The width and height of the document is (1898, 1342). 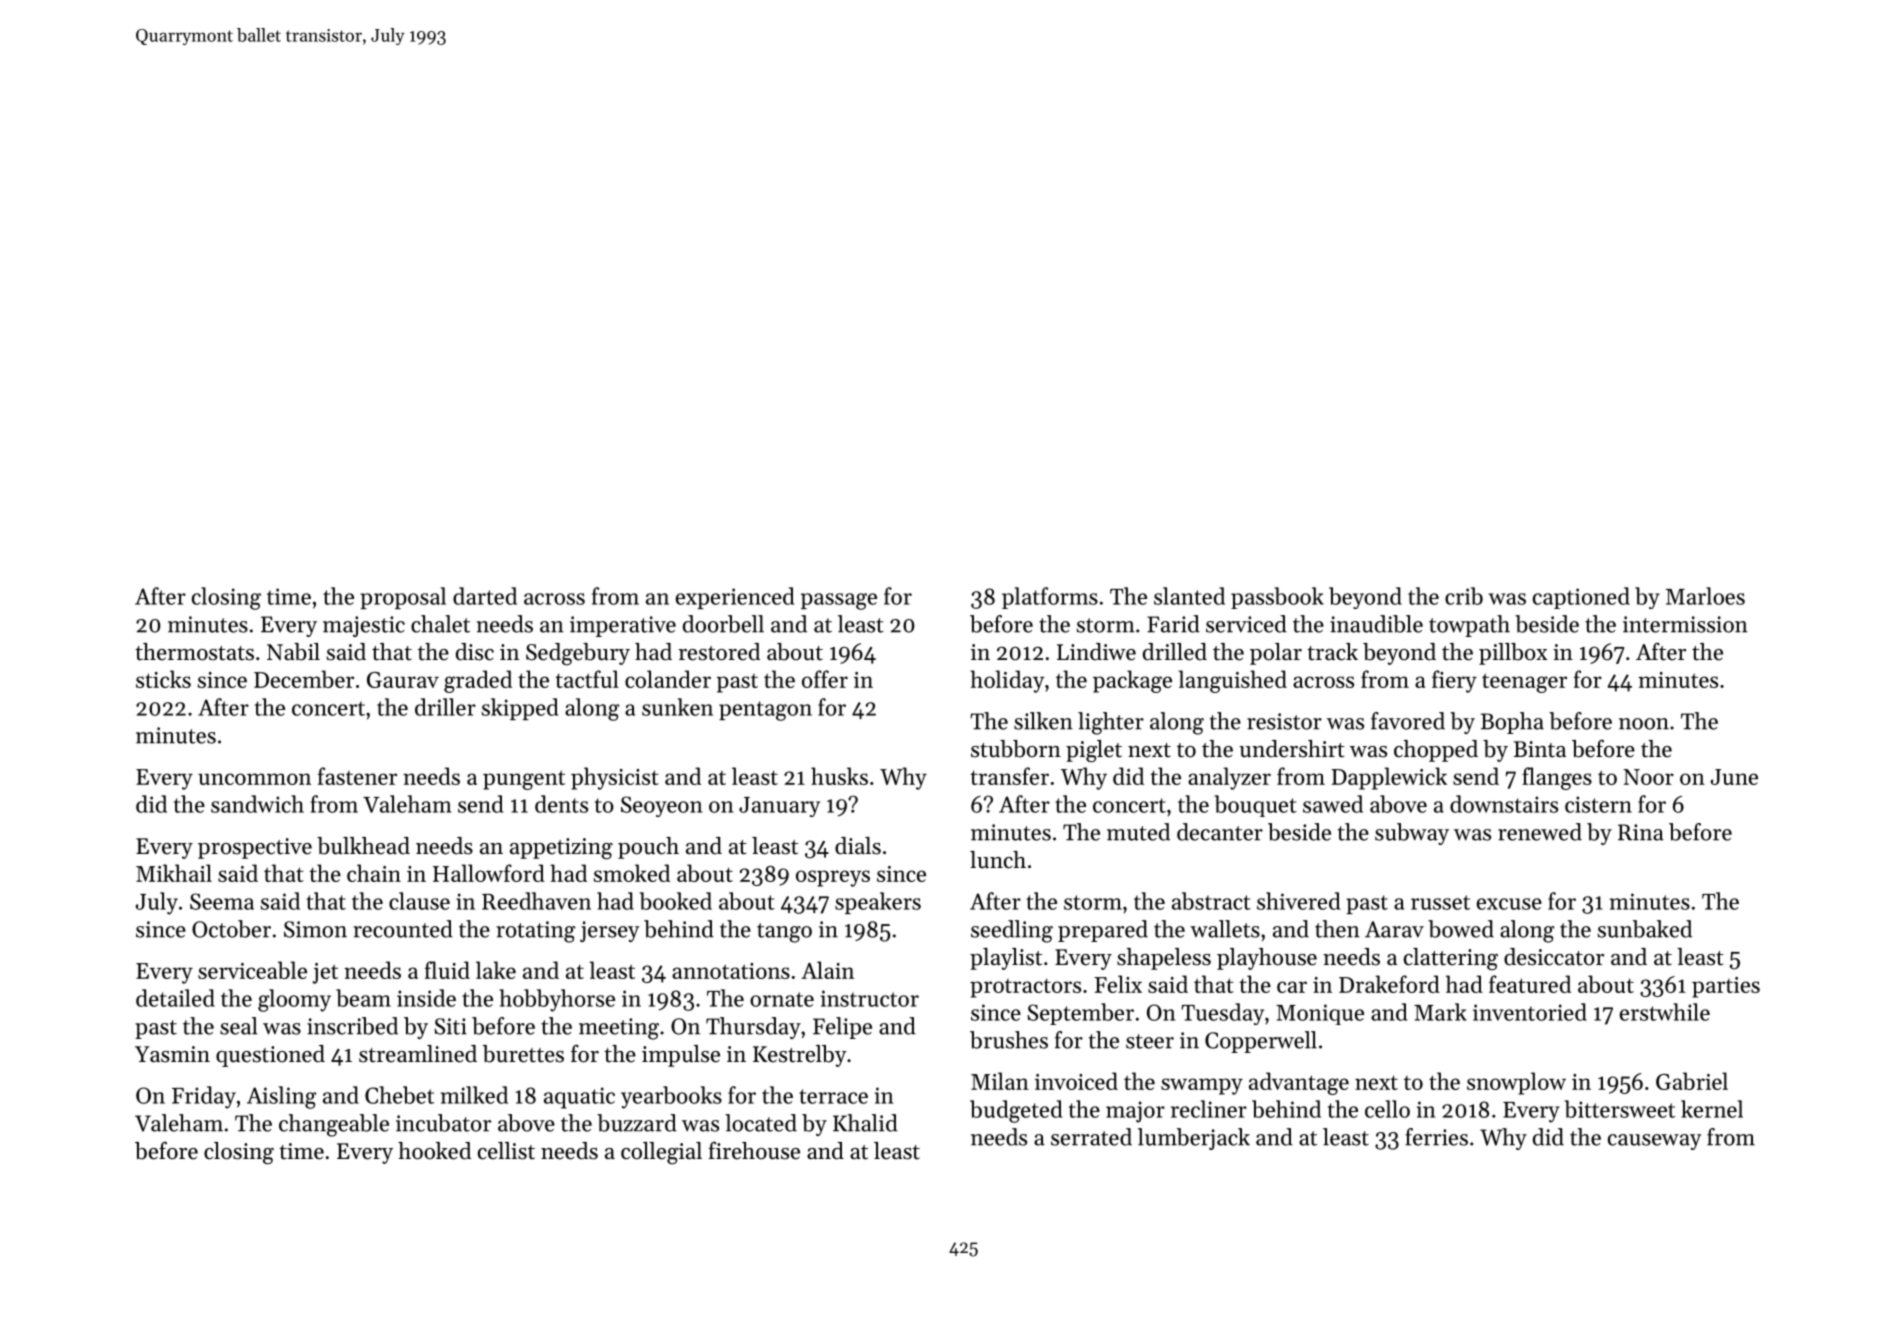 I want to click on proposal, so click(x=403, y=598).
